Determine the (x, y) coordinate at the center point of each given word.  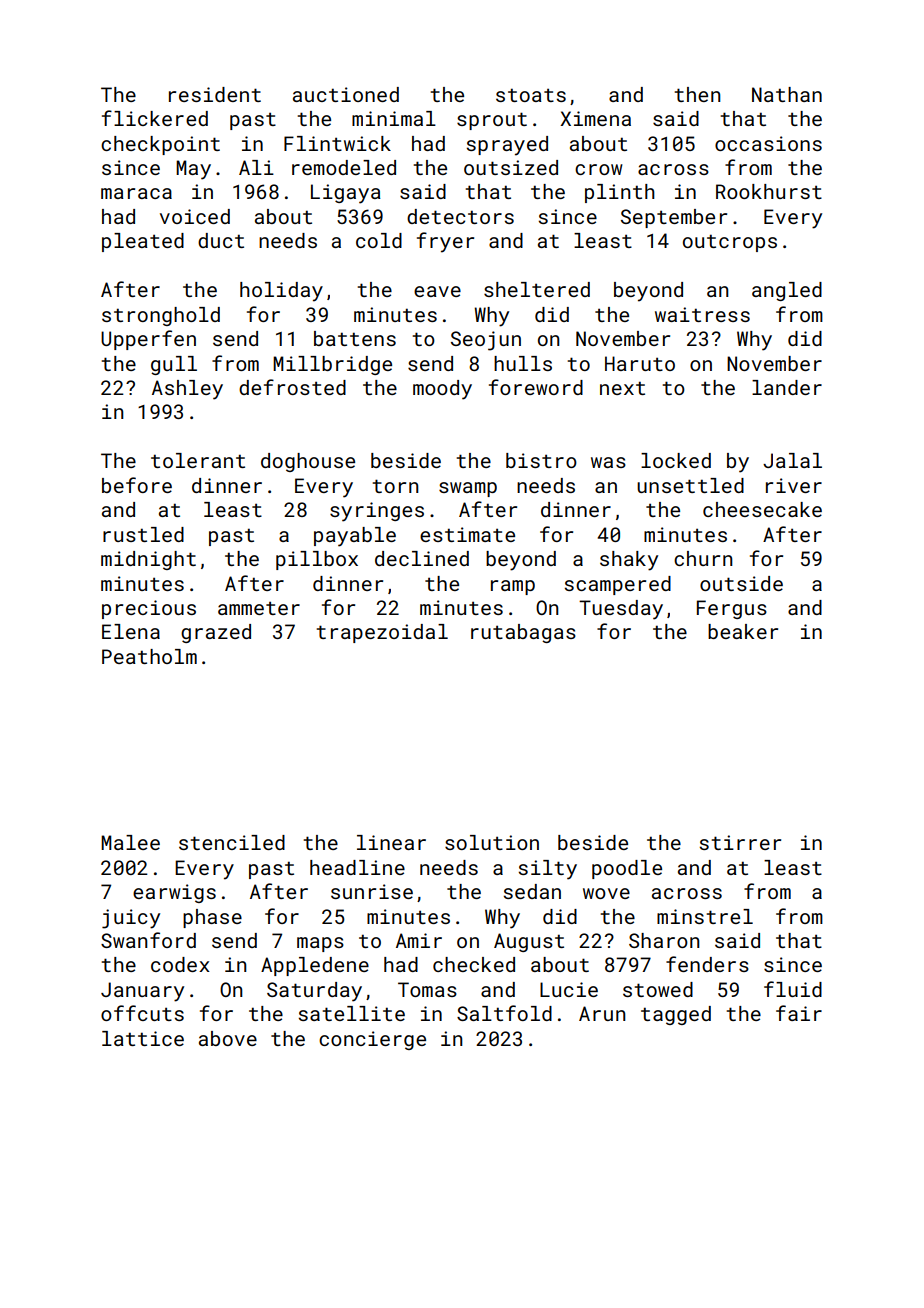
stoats (531, 95)
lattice (143, 1038)
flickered (155, 118)
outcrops (730, 243)
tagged (676, 1015)
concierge (372, 1040)
